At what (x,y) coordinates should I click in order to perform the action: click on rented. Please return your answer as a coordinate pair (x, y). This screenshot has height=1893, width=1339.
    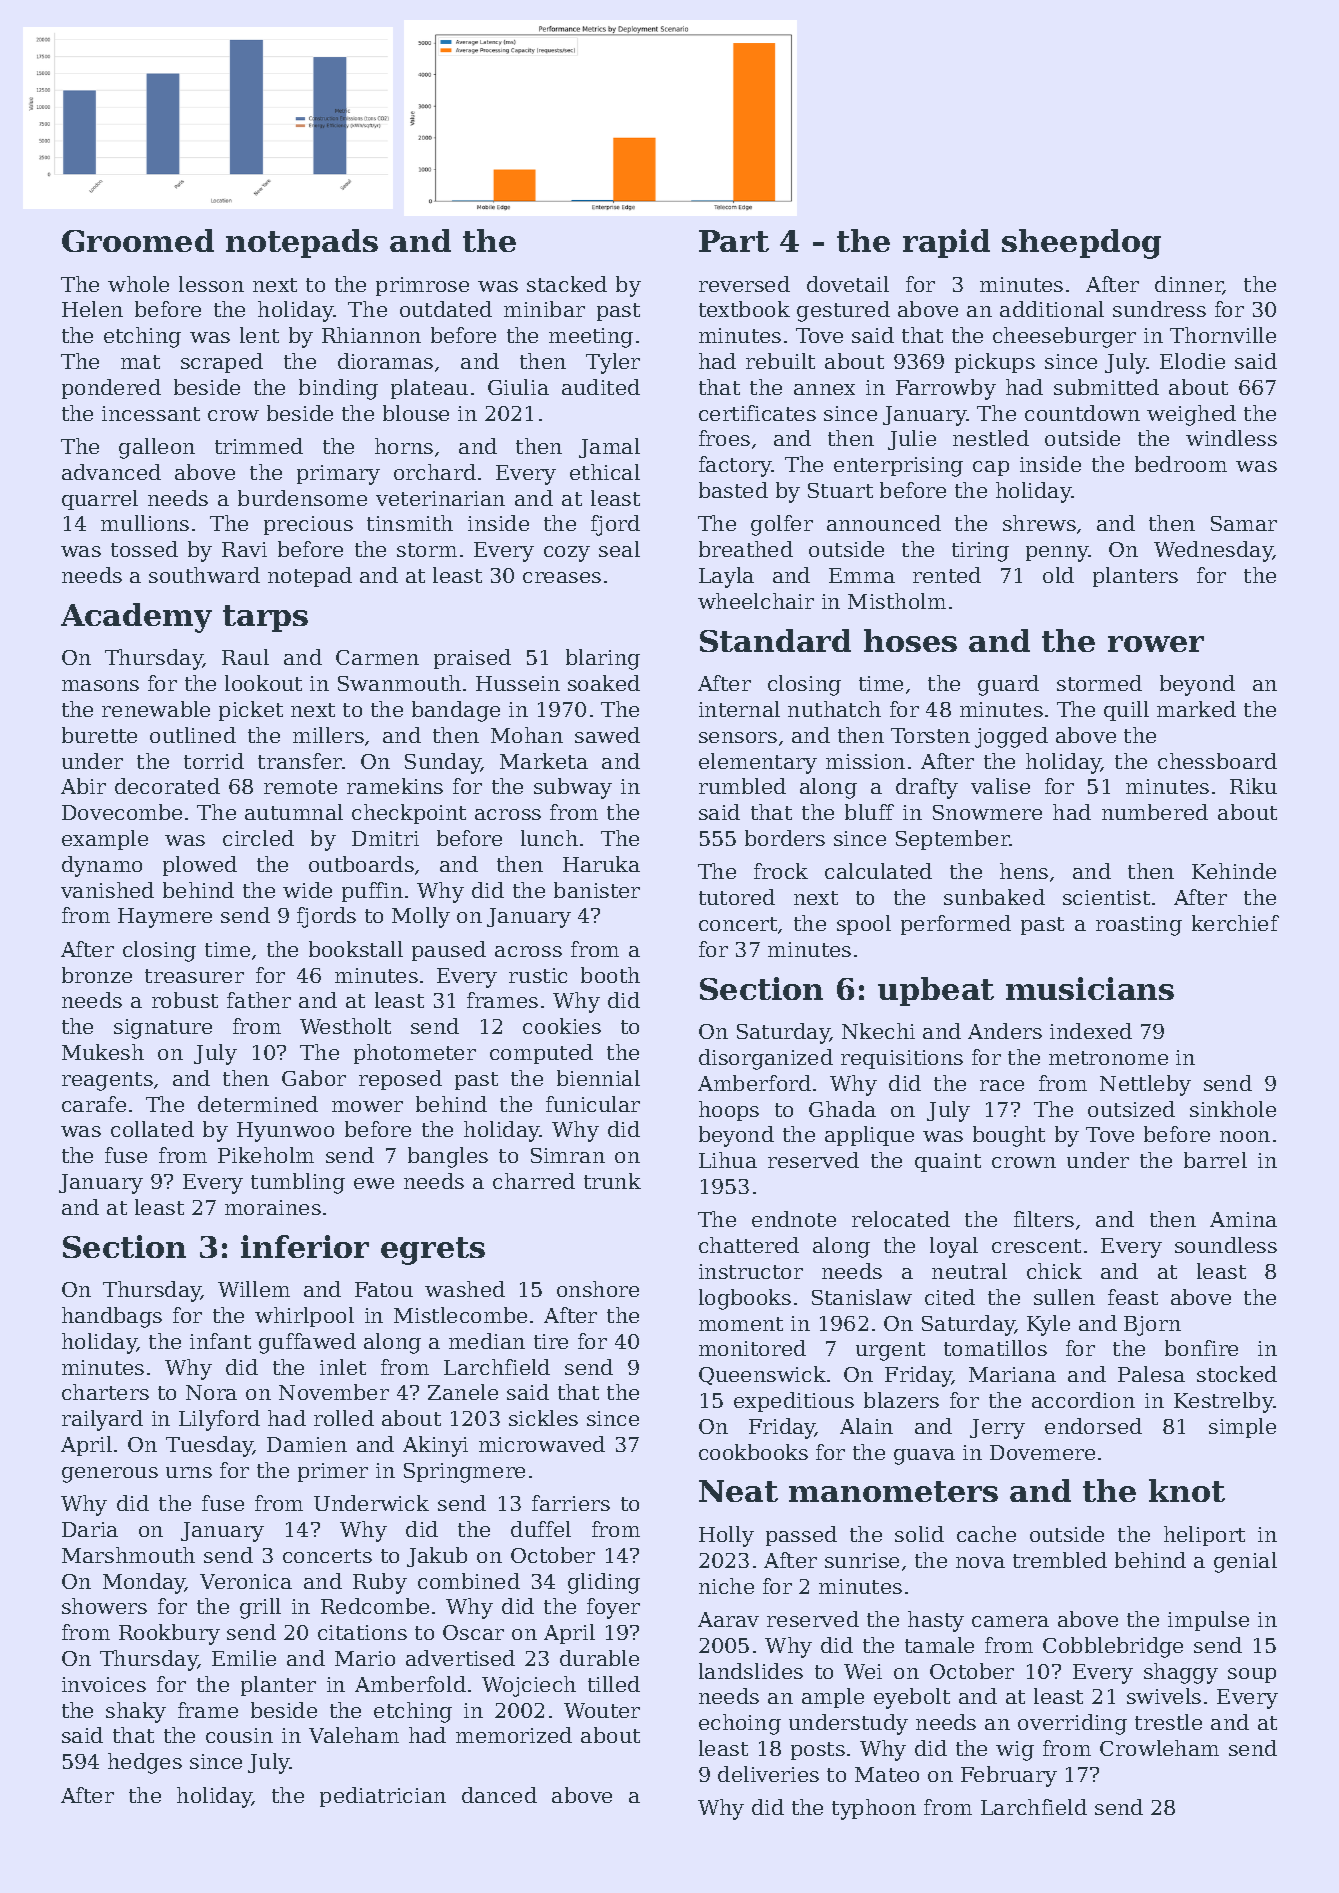
    Looking at the image, I should click on (947, 575).
